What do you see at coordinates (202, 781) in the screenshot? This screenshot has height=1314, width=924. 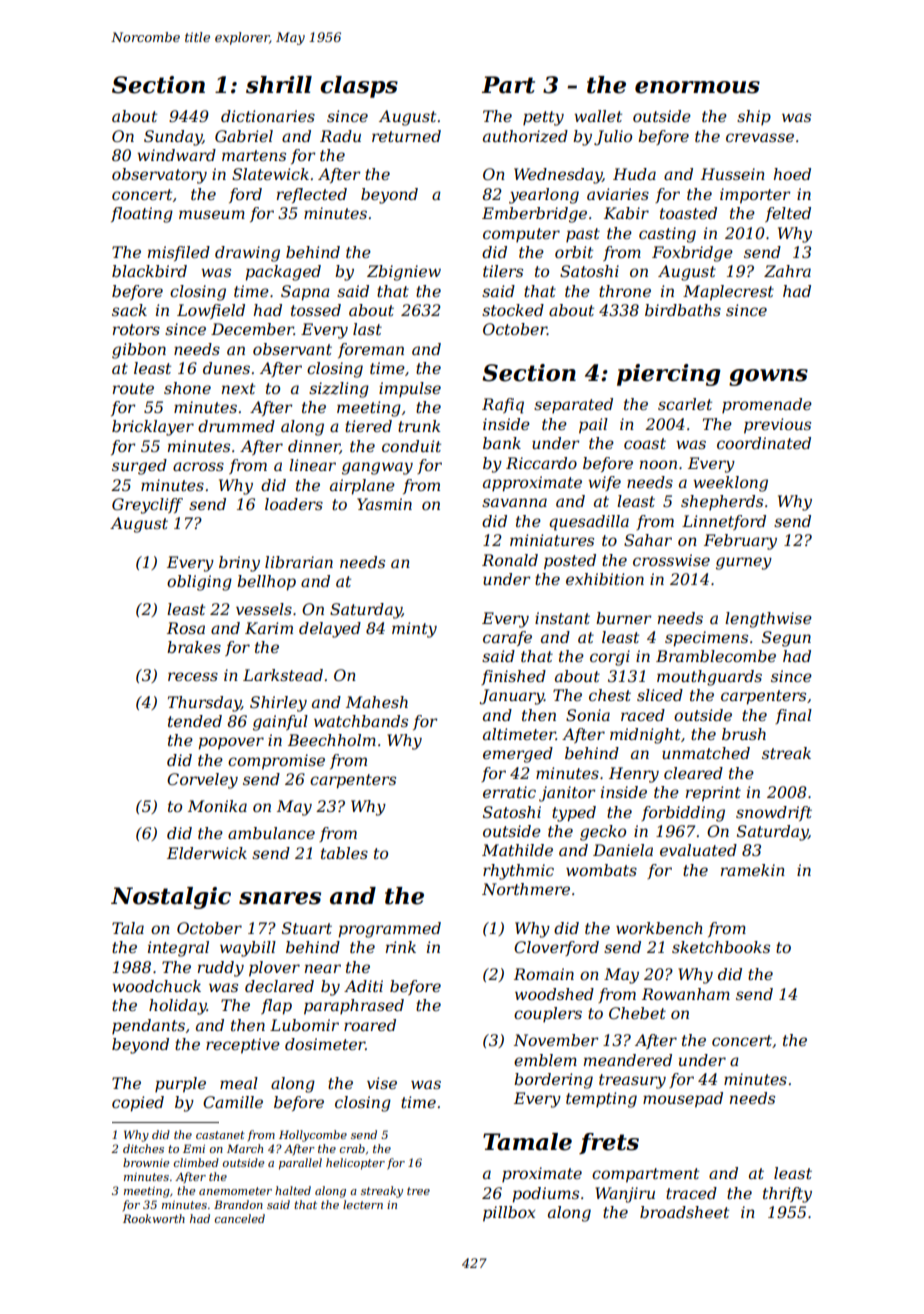 I see `Corveley` at bounding box center [202, 781].
